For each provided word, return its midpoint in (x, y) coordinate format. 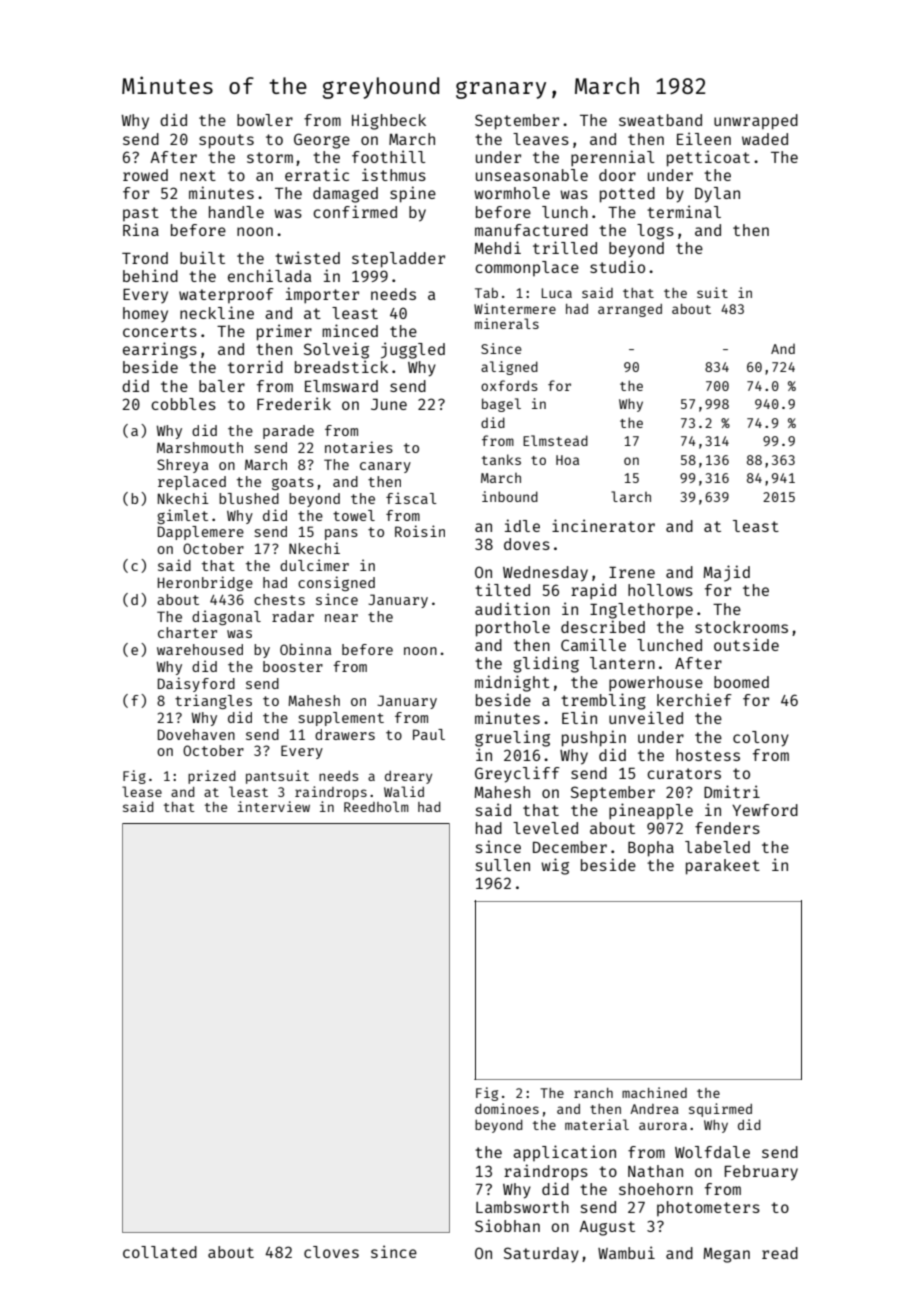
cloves (331, 1252)
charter (187, 632)
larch (631, 496)
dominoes (507, 1108)
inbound (510, 496)
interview (274, 806)
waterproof (226, 296)
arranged (630, 310)
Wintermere (515, 308)
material (597, 1124)
